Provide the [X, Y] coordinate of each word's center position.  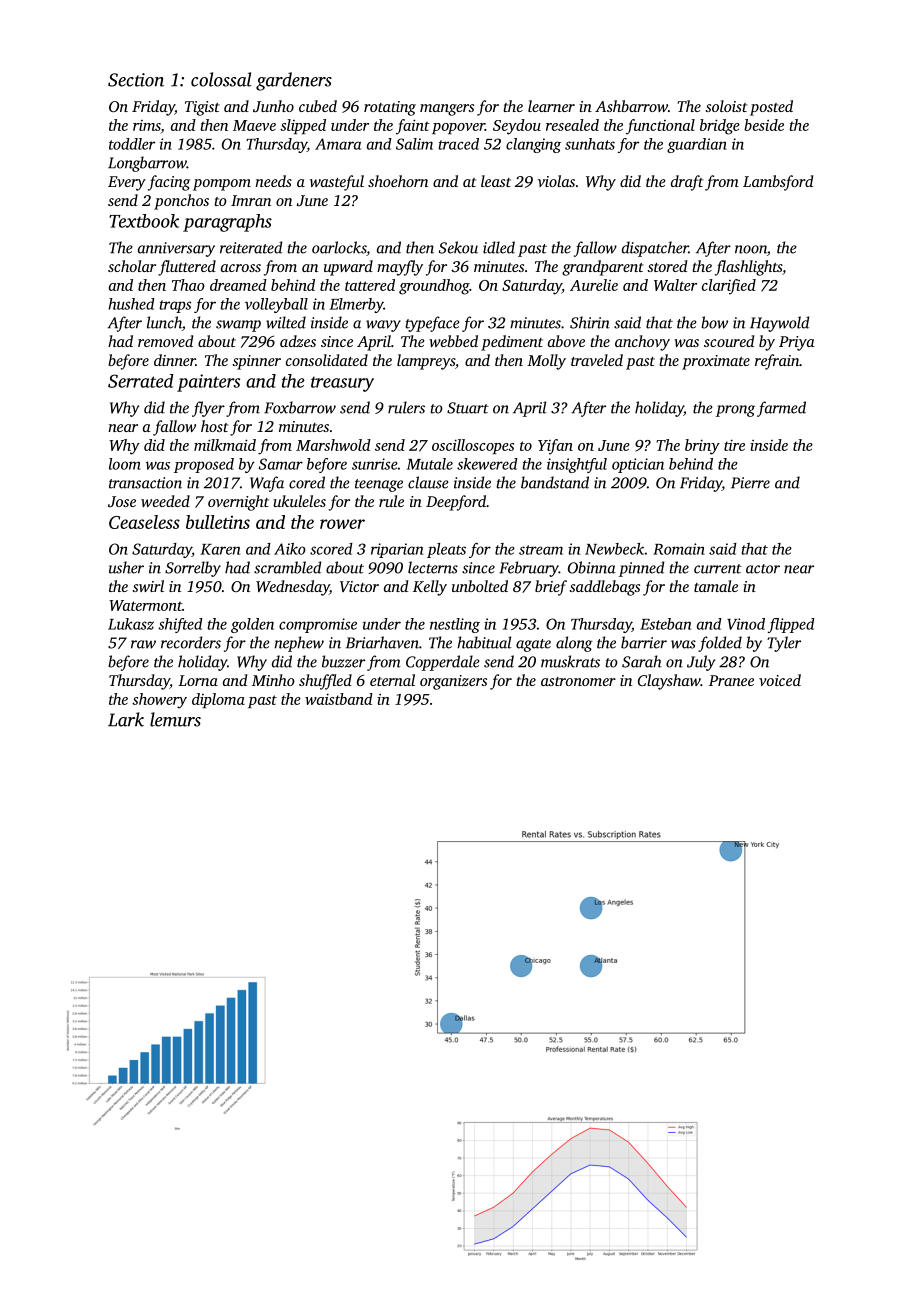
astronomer [578, 681]
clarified [729, 287]
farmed [781, 409]
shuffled [325, 682]
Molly [546, 362]
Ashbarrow [631, 106]
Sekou [458, 247]
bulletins [218, 522]
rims [147, 125]
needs [273, 181]
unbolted [480, 586]
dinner [175, 360]
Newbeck [614, 549]
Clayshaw [669, 682]
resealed [572, 125]
